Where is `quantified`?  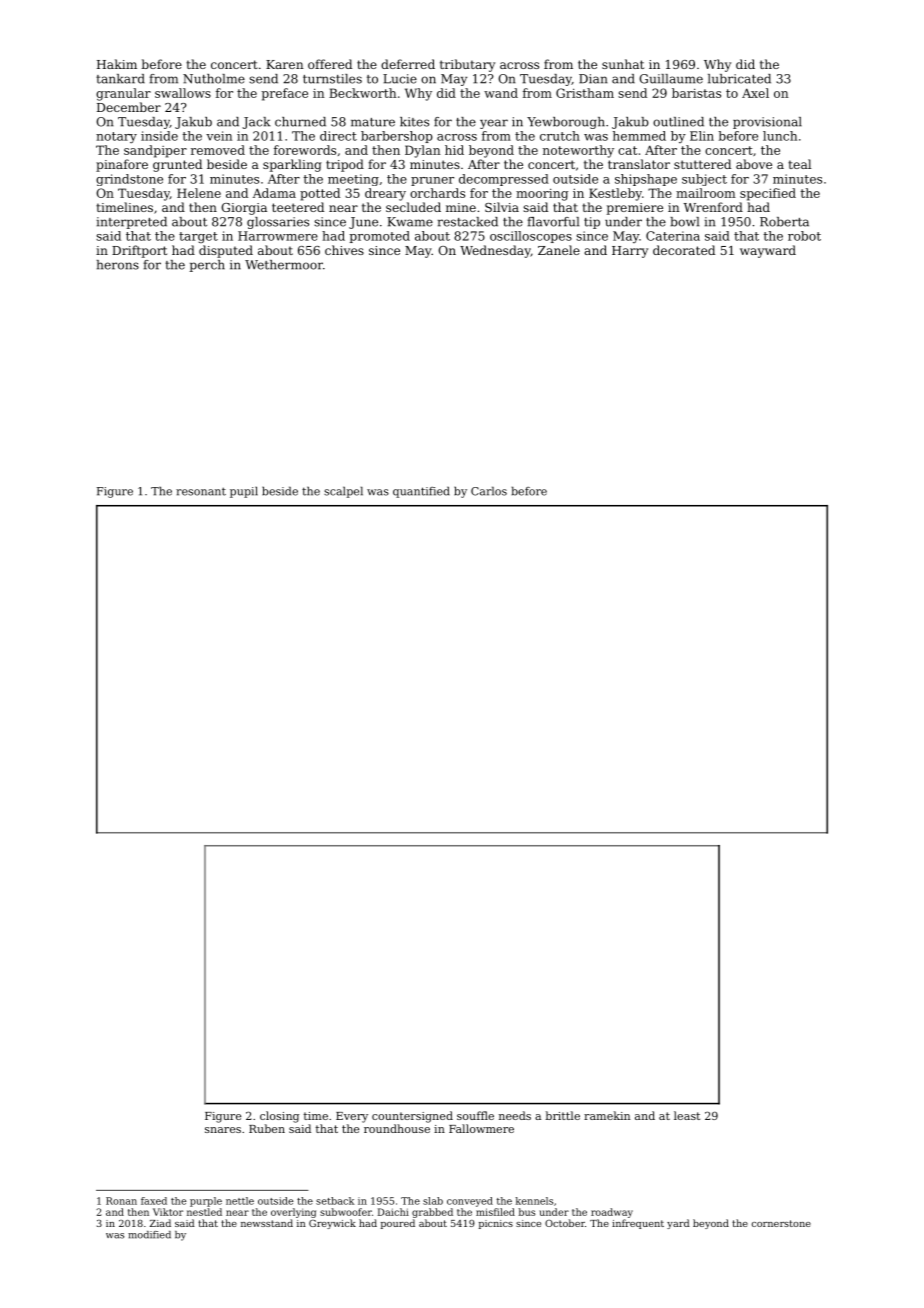
quantified is located at coordinates (421, 492).
